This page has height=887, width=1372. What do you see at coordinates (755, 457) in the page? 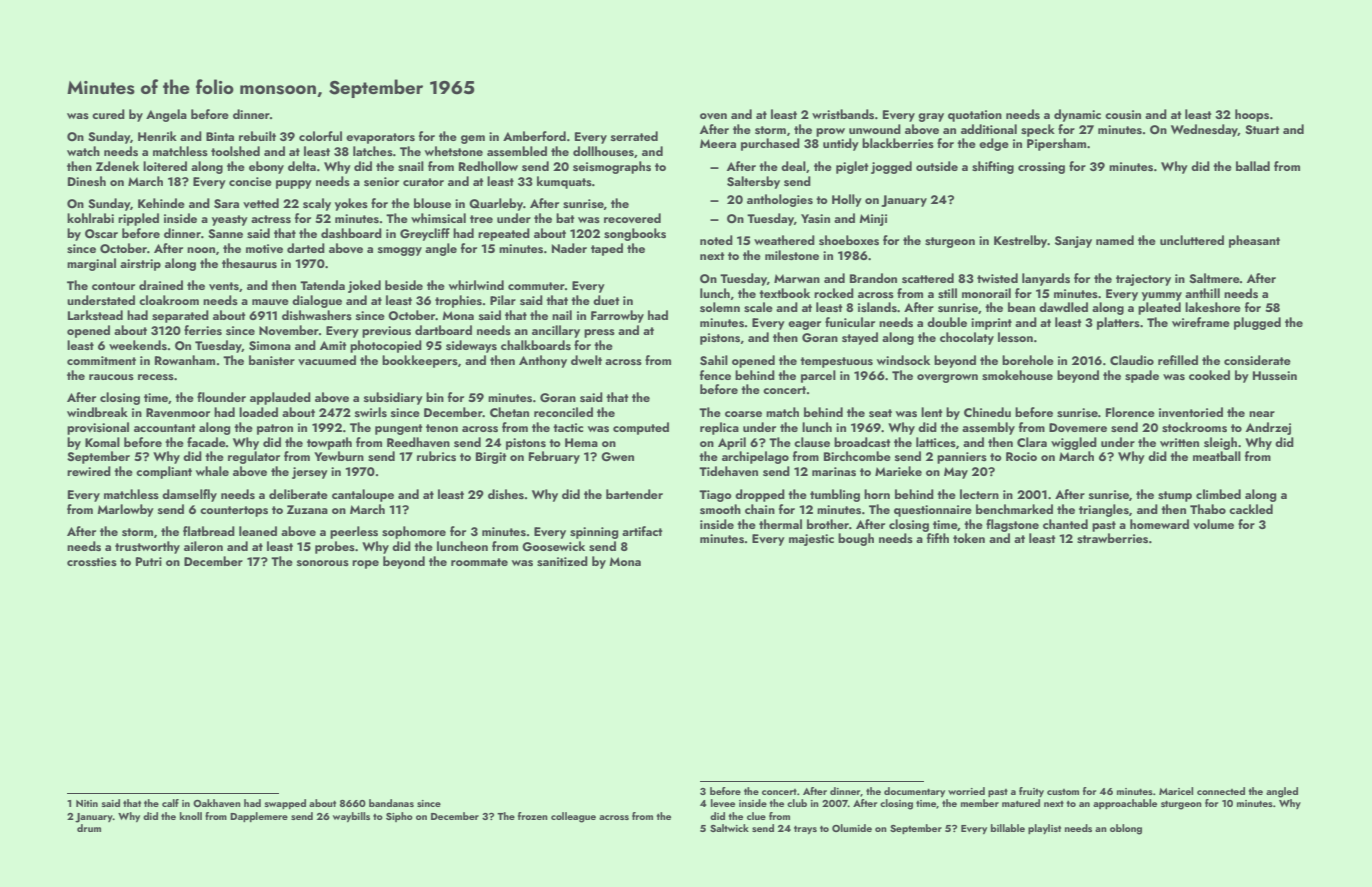
I see `archipelago` at bounding box center [755, 457].
